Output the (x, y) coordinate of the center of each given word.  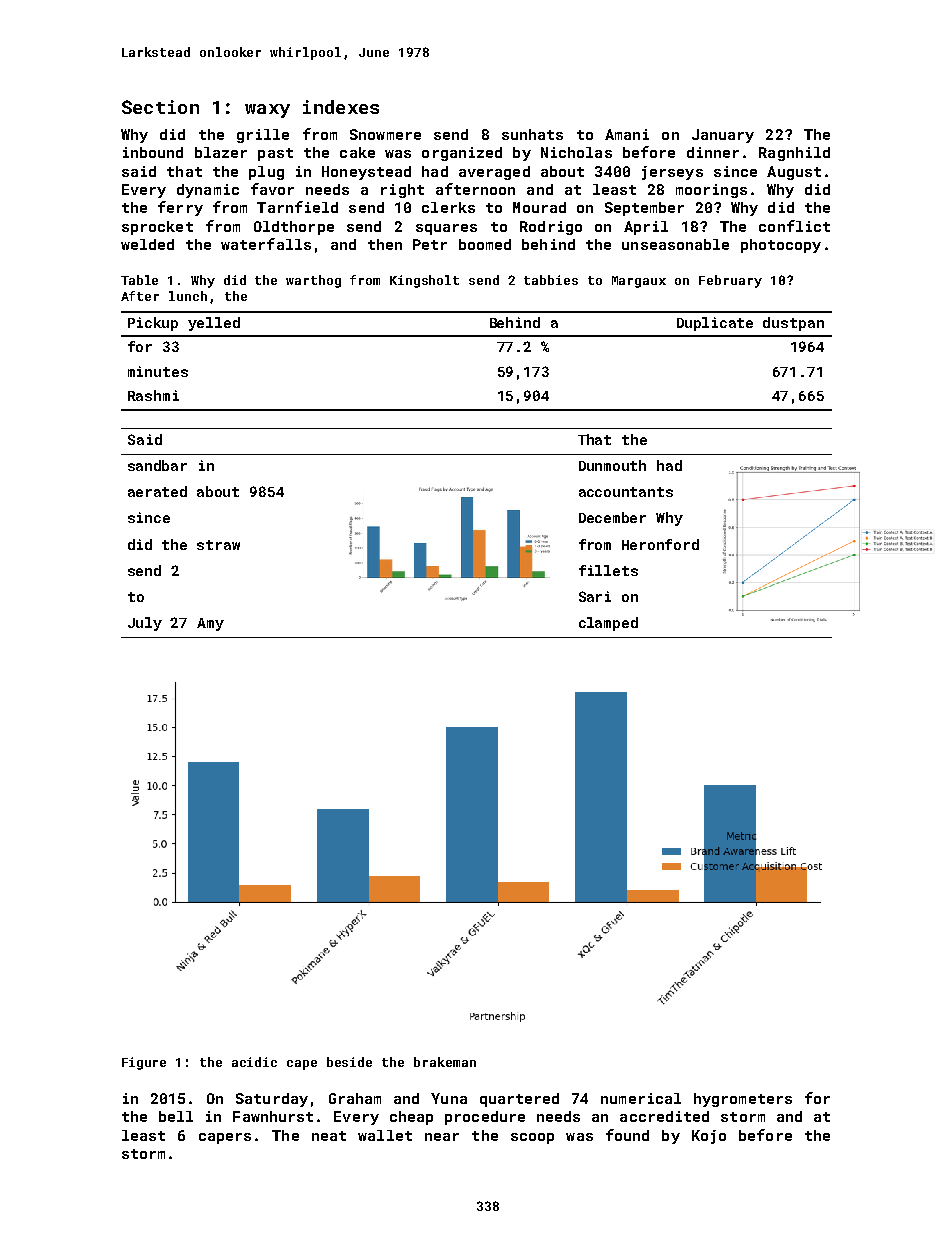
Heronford (660, 544)
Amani (627, 134)
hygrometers (743, 1100)
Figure (144, 1063)
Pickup (153, 324)
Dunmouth (612, 465)
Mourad (539, 207)
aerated (157, 491)
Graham (355, 1098)
